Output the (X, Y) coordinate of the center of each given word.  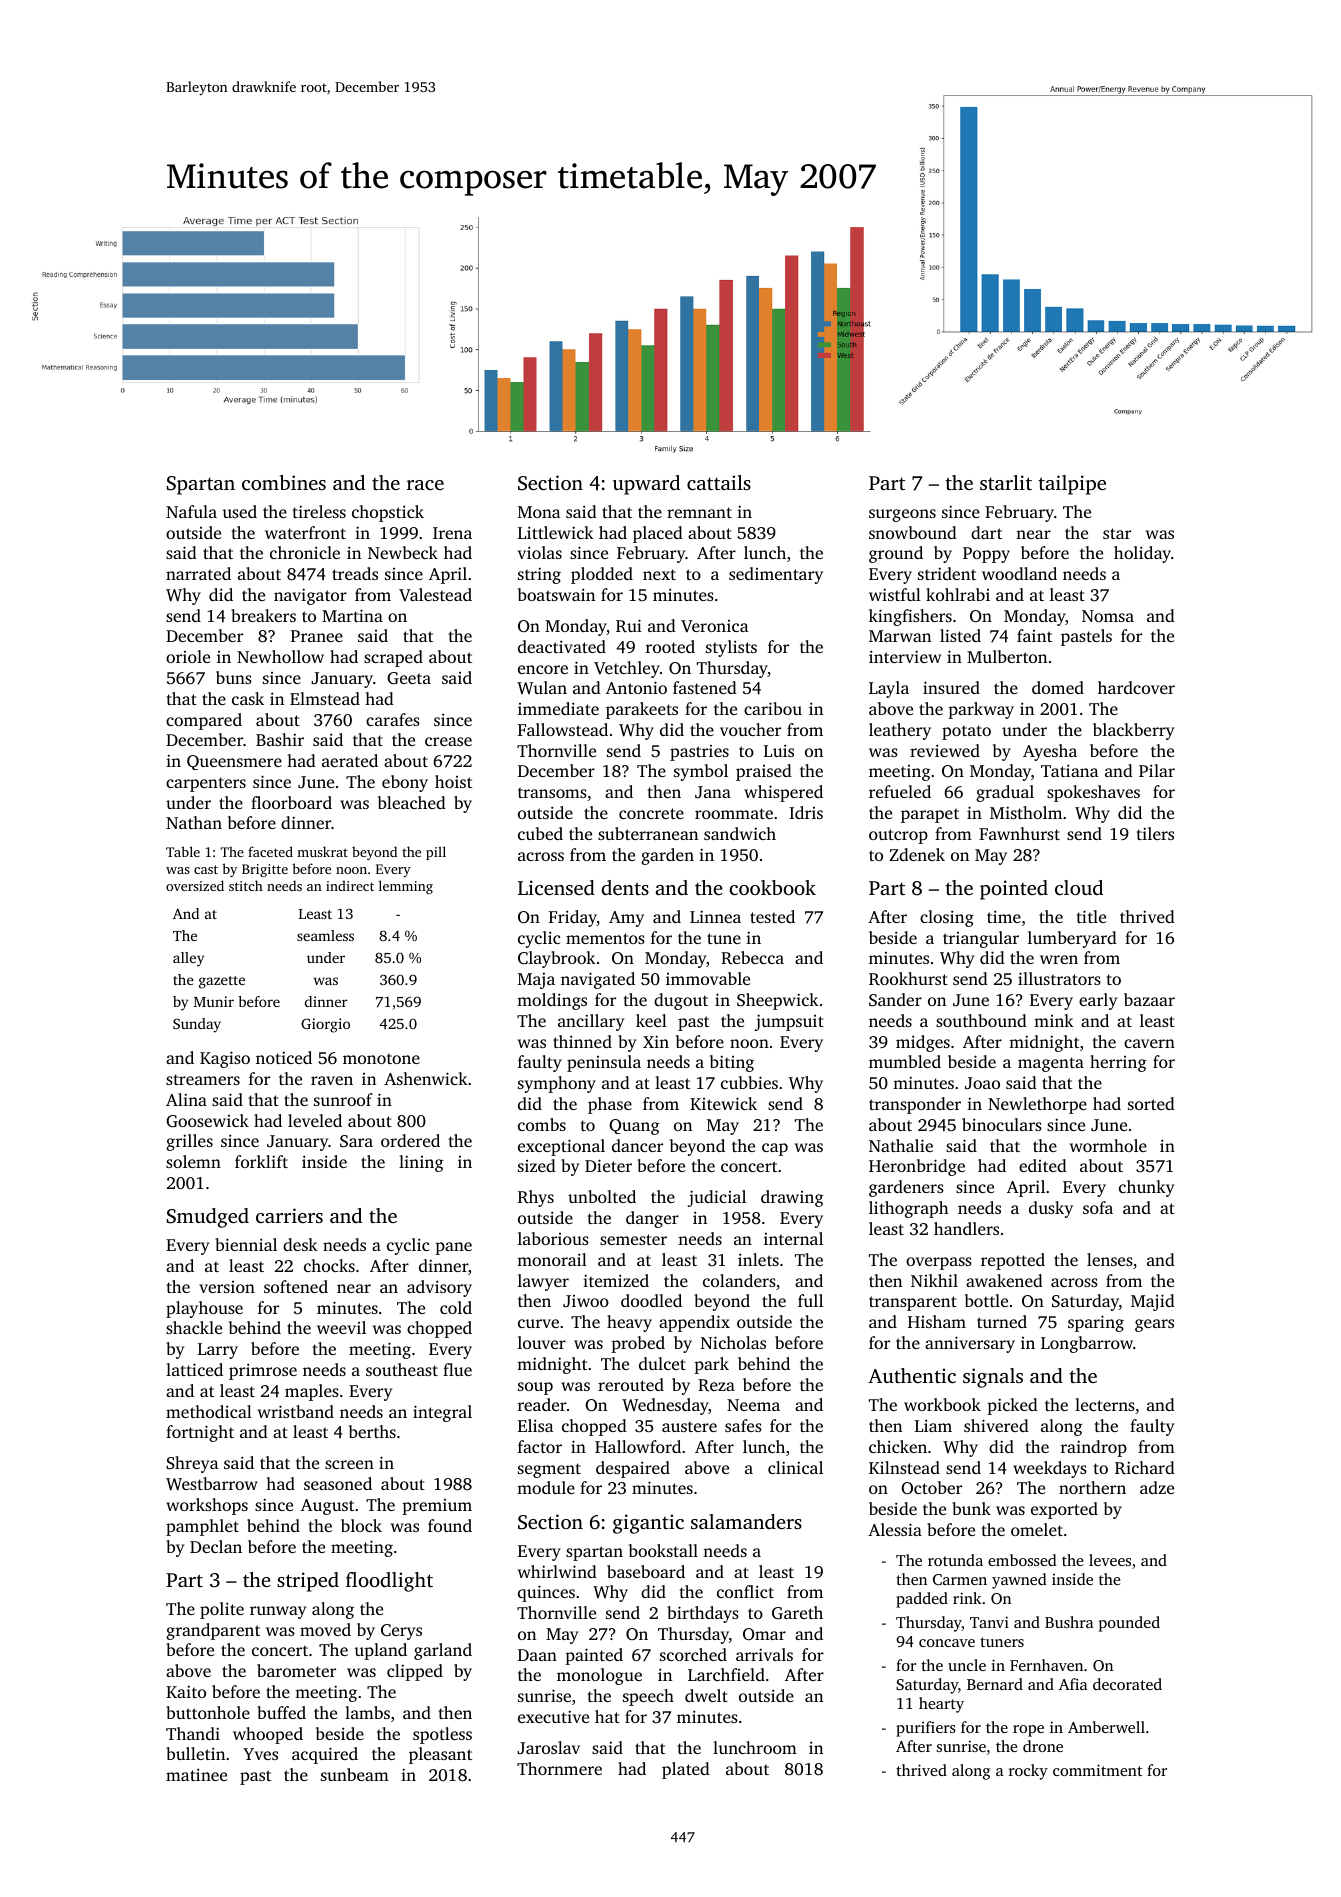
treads (355, 573)
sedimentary (776, 575)
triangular (981, 939)
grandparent (213, 1631)
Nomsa (1108, 616)
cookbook (772, 887)
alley (188, 959)
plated (686, 1770)
